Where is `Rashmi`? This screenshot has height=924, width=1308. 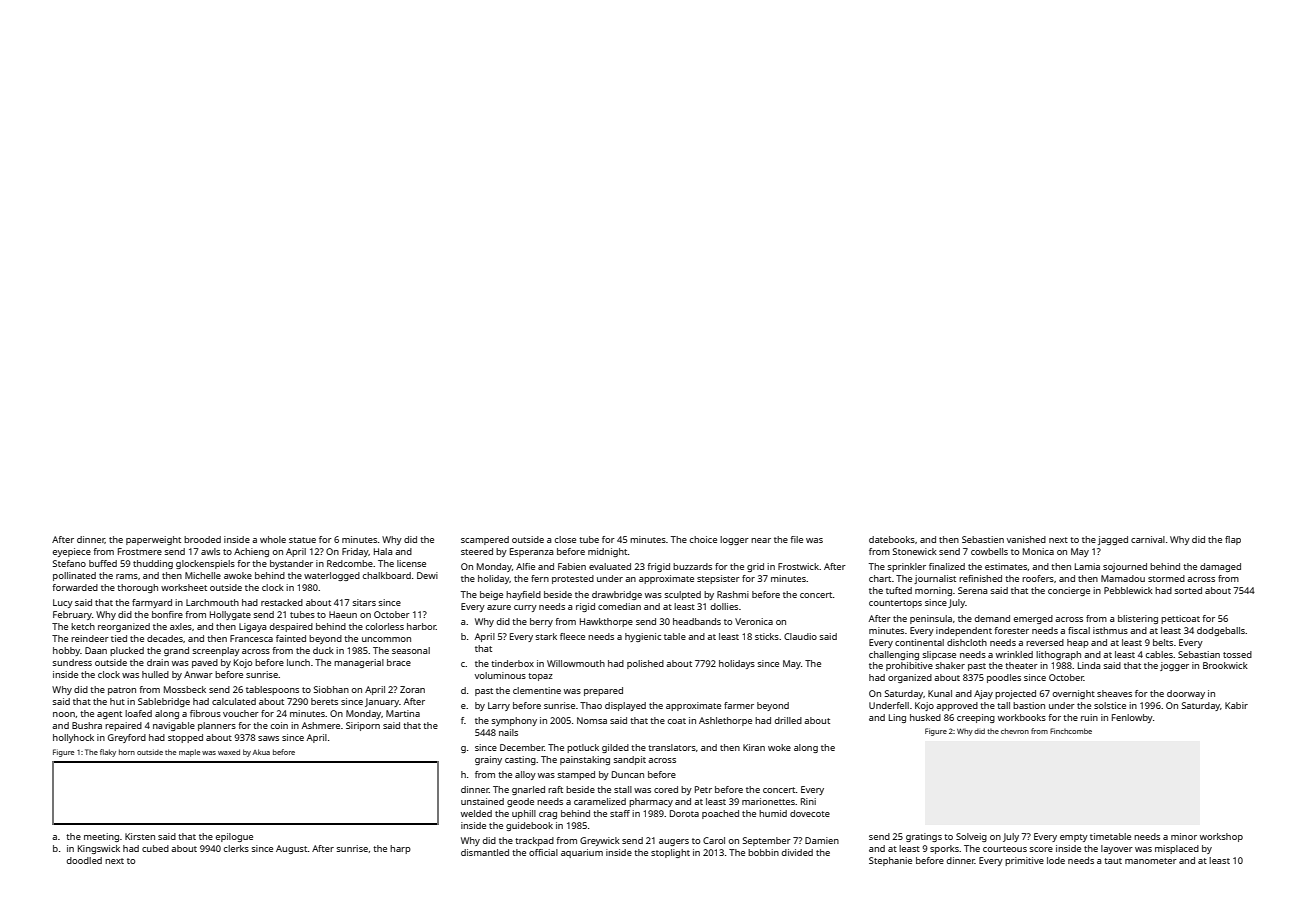 Rashmi is located at coordinates (733, 594).
